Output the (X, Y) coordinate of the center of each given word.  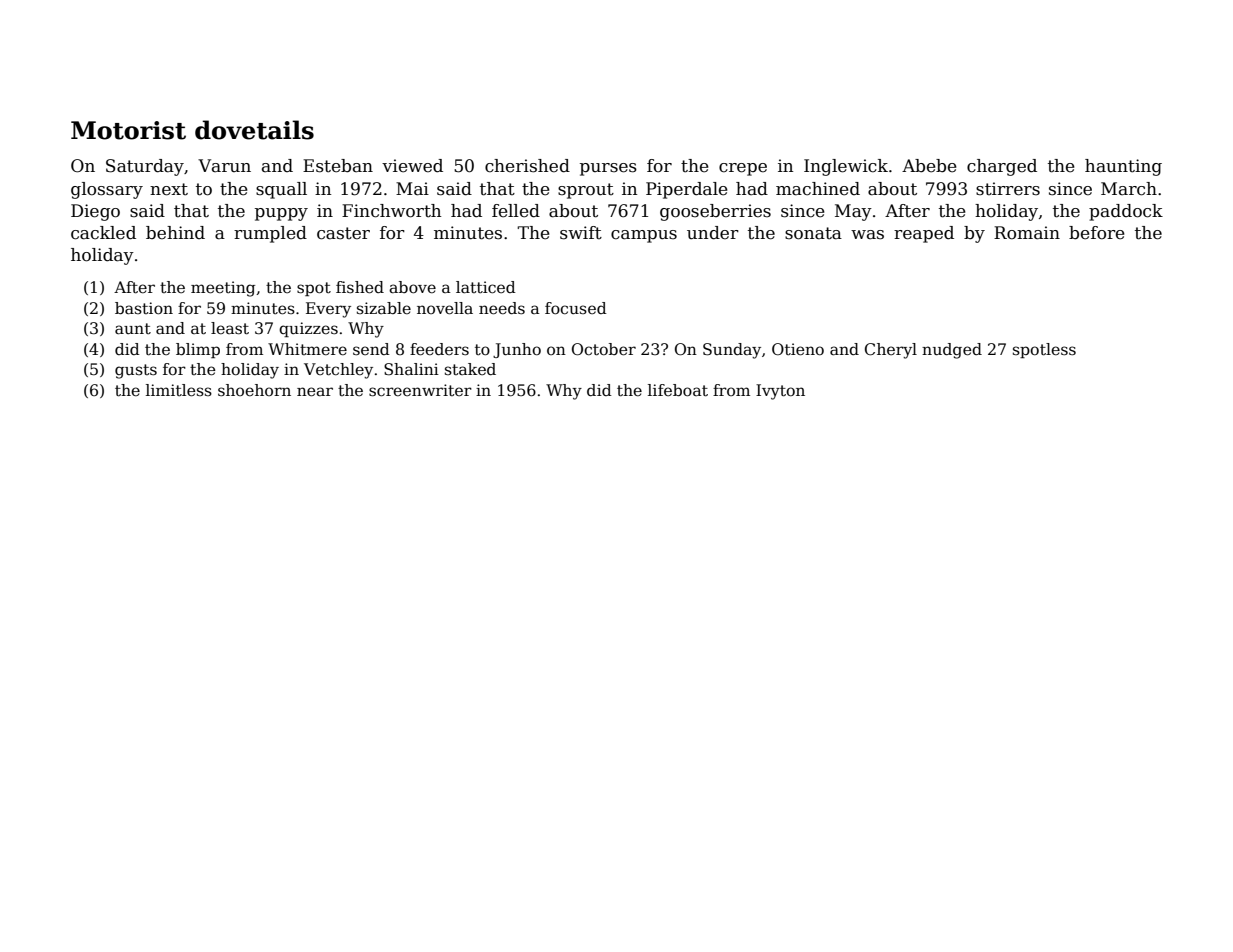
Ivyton (780, 392)
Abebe (929, 166)
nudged (952, 351)
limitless (179, 390)
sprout (586, 191)
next (169, 189)
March (1129, 189)
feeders (439, 349)
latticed (486, 287)
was (867, 235)
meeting (223, 289)
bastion (144, 308)
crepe (743, 169)
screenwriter (420, 390)
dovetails (254, 130)
